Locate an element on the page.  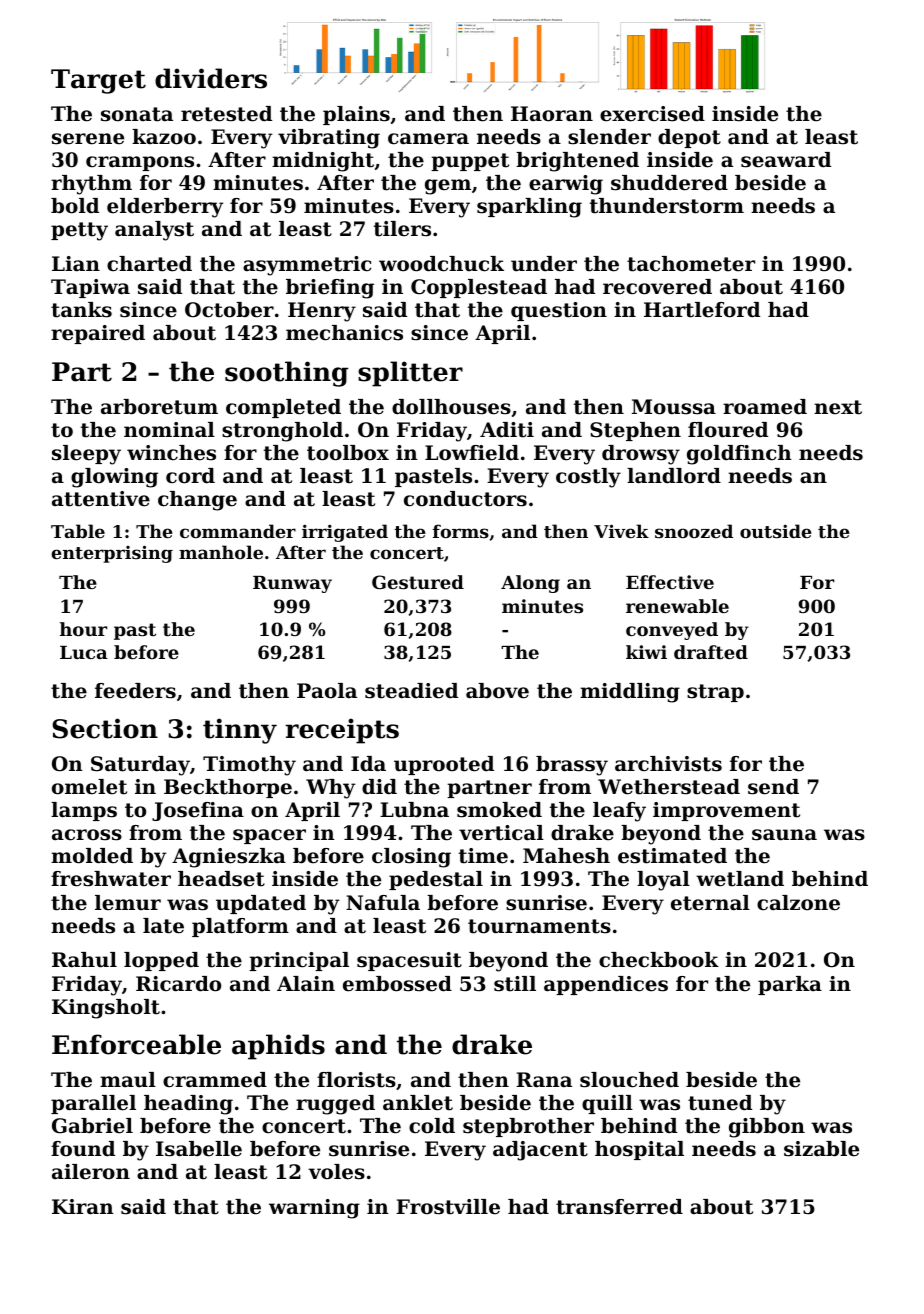
sizable is located at coordinates (821, 1149).
